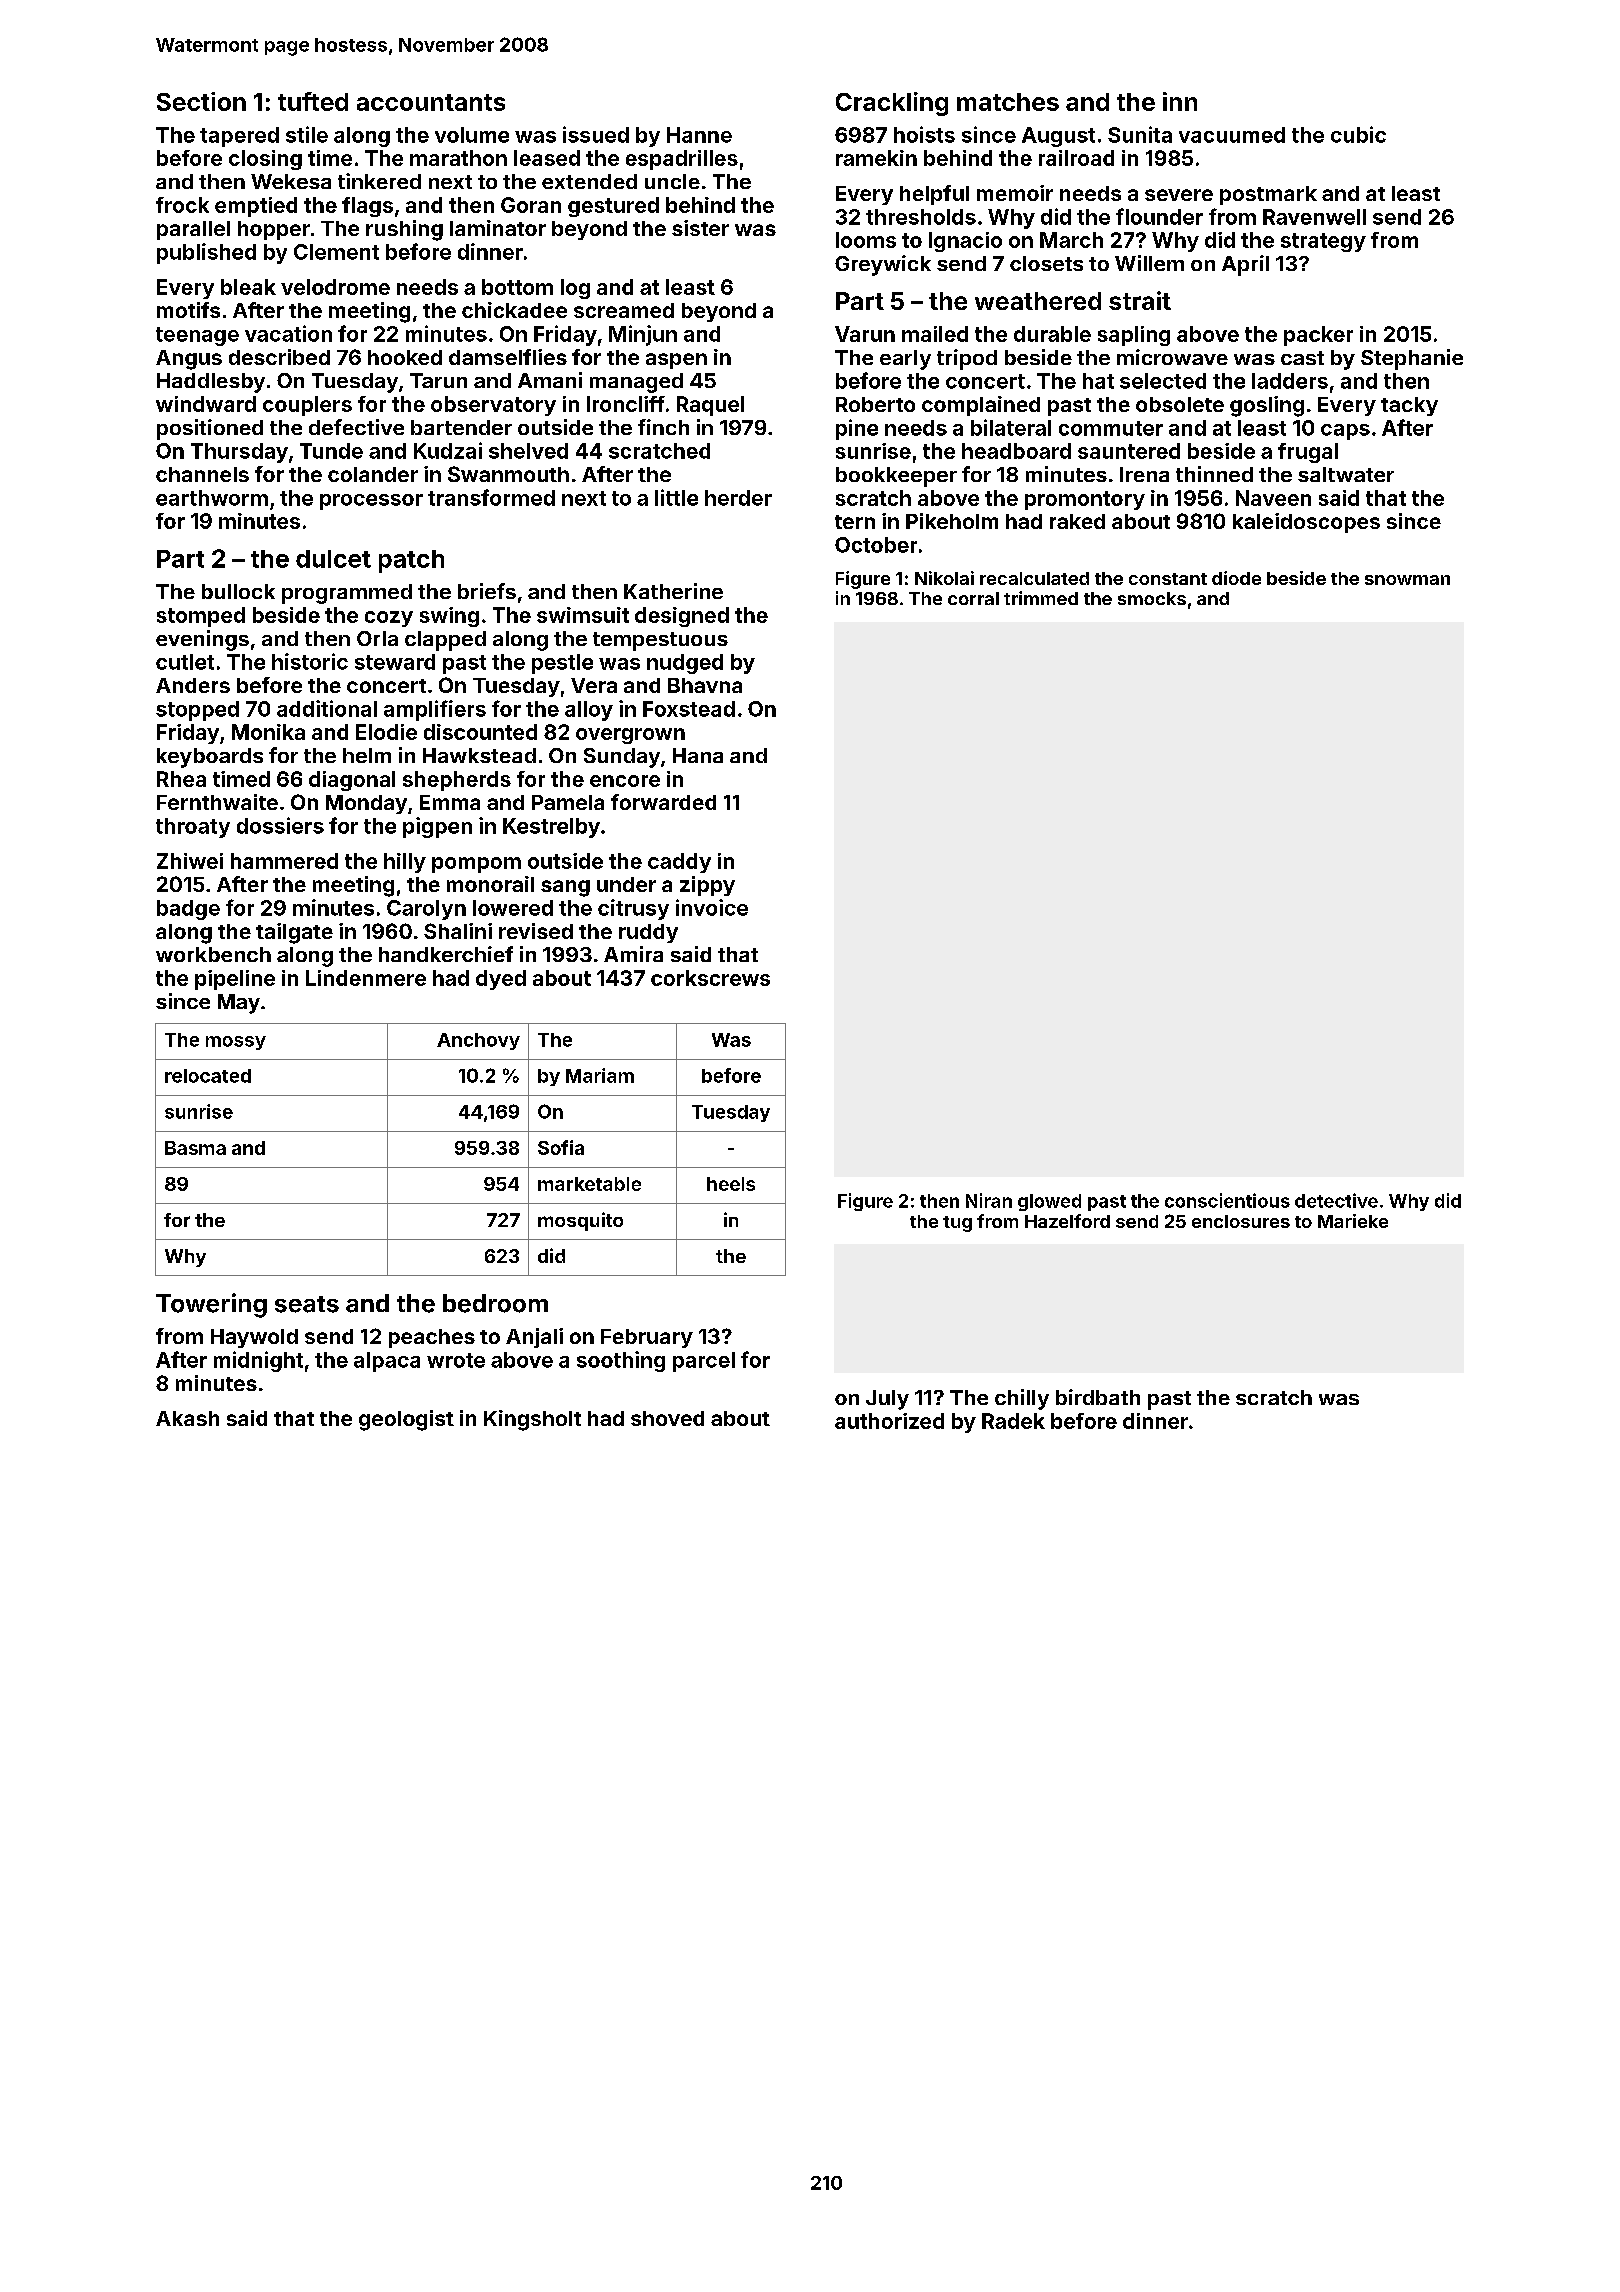 The height and width of the page is (2292, 1620). What do you see at coordinates (561, 1147) in the page?
I see `Sofia` at bounding box center [561, 1147].
